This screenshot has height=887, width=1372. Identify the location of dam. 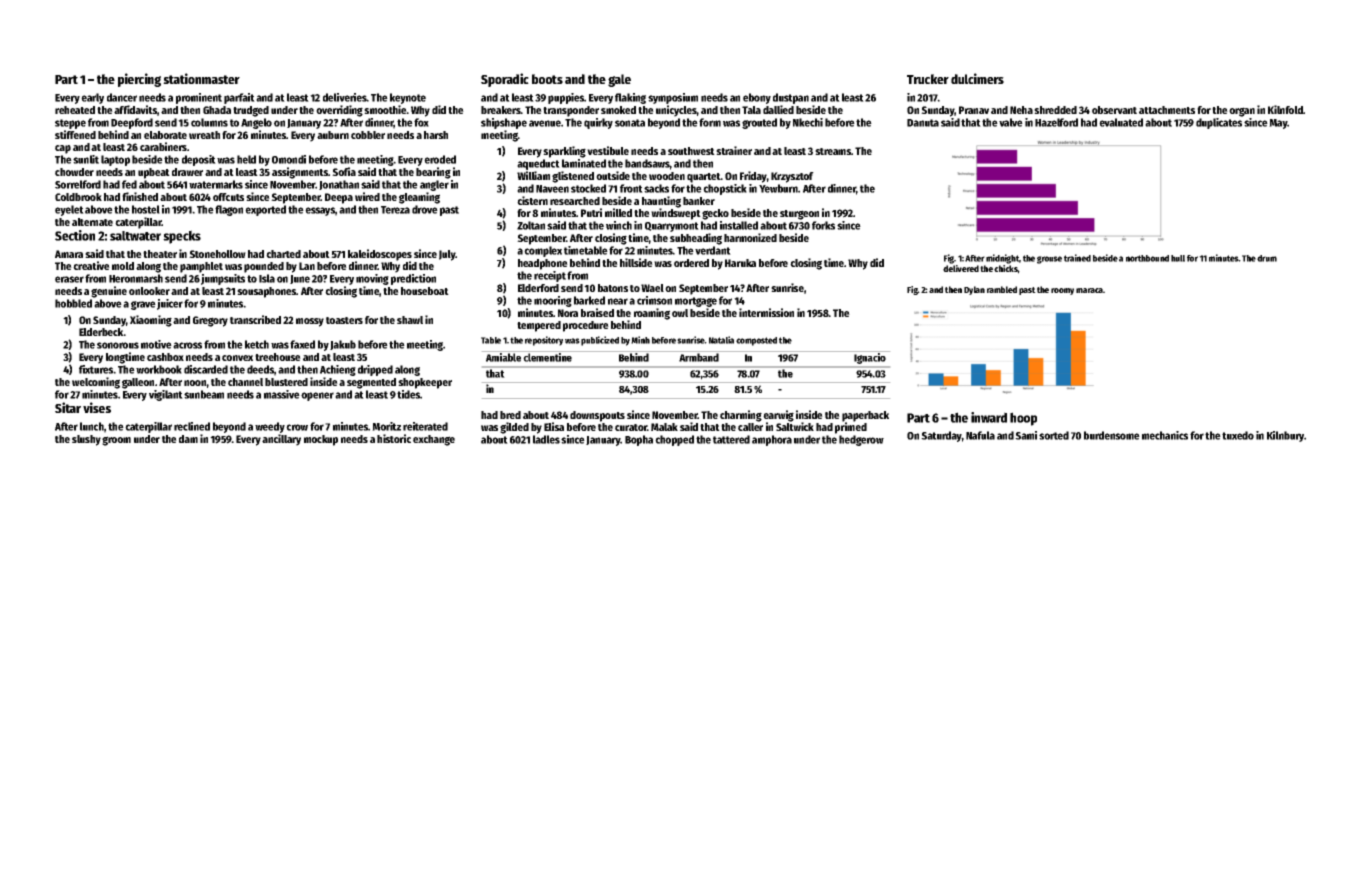
(188, 439).
